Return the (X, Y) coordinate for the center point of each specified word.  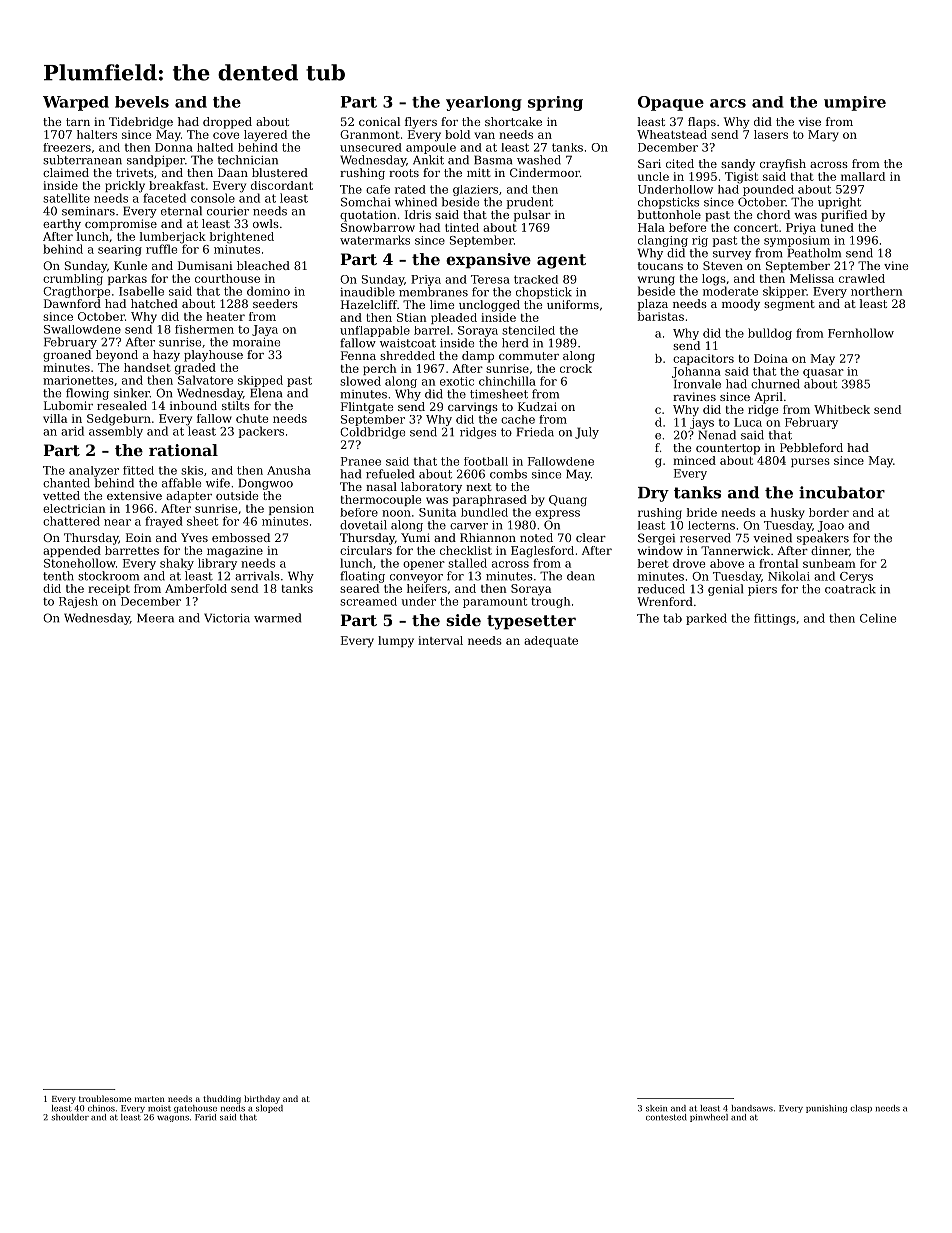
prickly (125, 187)
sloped (269, 1109)
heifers (427, 588)
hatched (154, 303)
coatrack (850, 589)
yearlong (484, 103)
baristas (661, 316)
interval (440, 640)
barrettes (132, 550)
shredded (407, 355)
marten (150, 1099)
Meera (155, 618)
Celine (878, 618)
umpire (855, 103)
